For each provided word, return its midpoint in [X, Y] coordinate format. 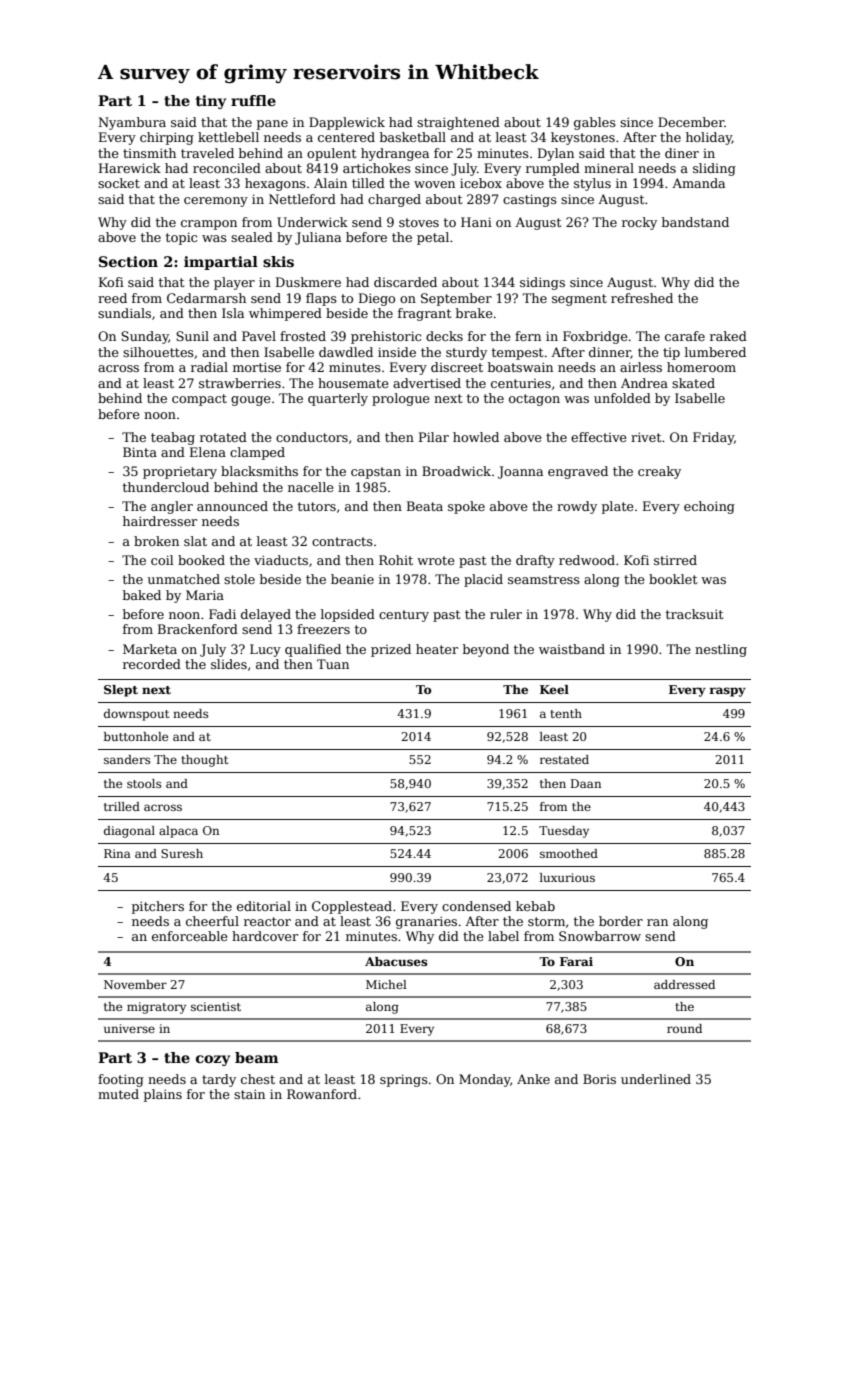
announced [232, 506]
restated [564, 759]
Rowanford [322, 1094]
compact [199, 400]
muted [118, 1094]
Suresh [182, 853]
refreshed [642, 298]
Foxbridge [595, 337]
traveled [207, 153]
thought [204, 761]
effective [599, 437]
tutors [317, 506]
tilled [368, 183]
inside [397, 352]
